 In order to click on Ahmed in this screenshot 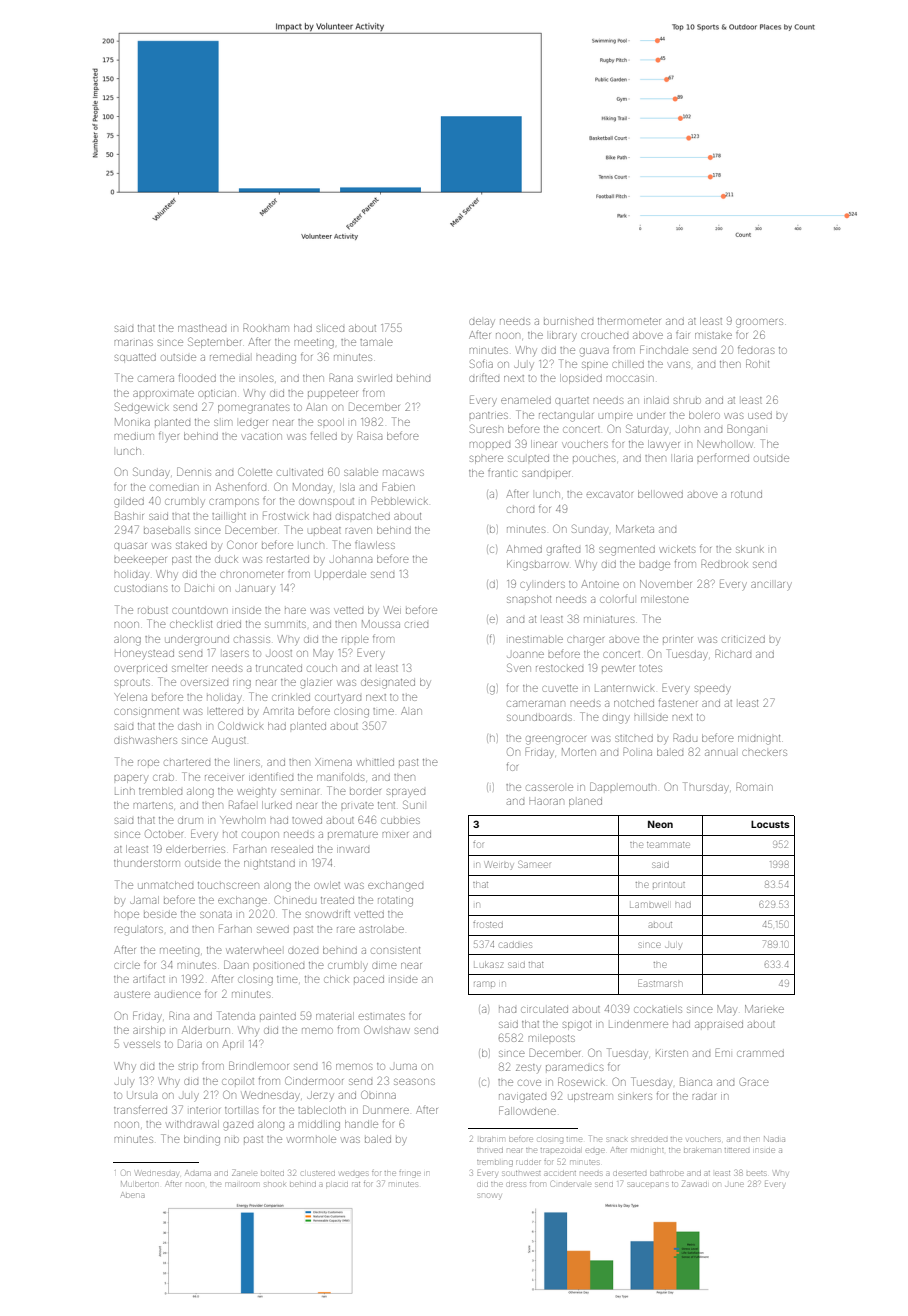, I will do `click(524, 549)`.
